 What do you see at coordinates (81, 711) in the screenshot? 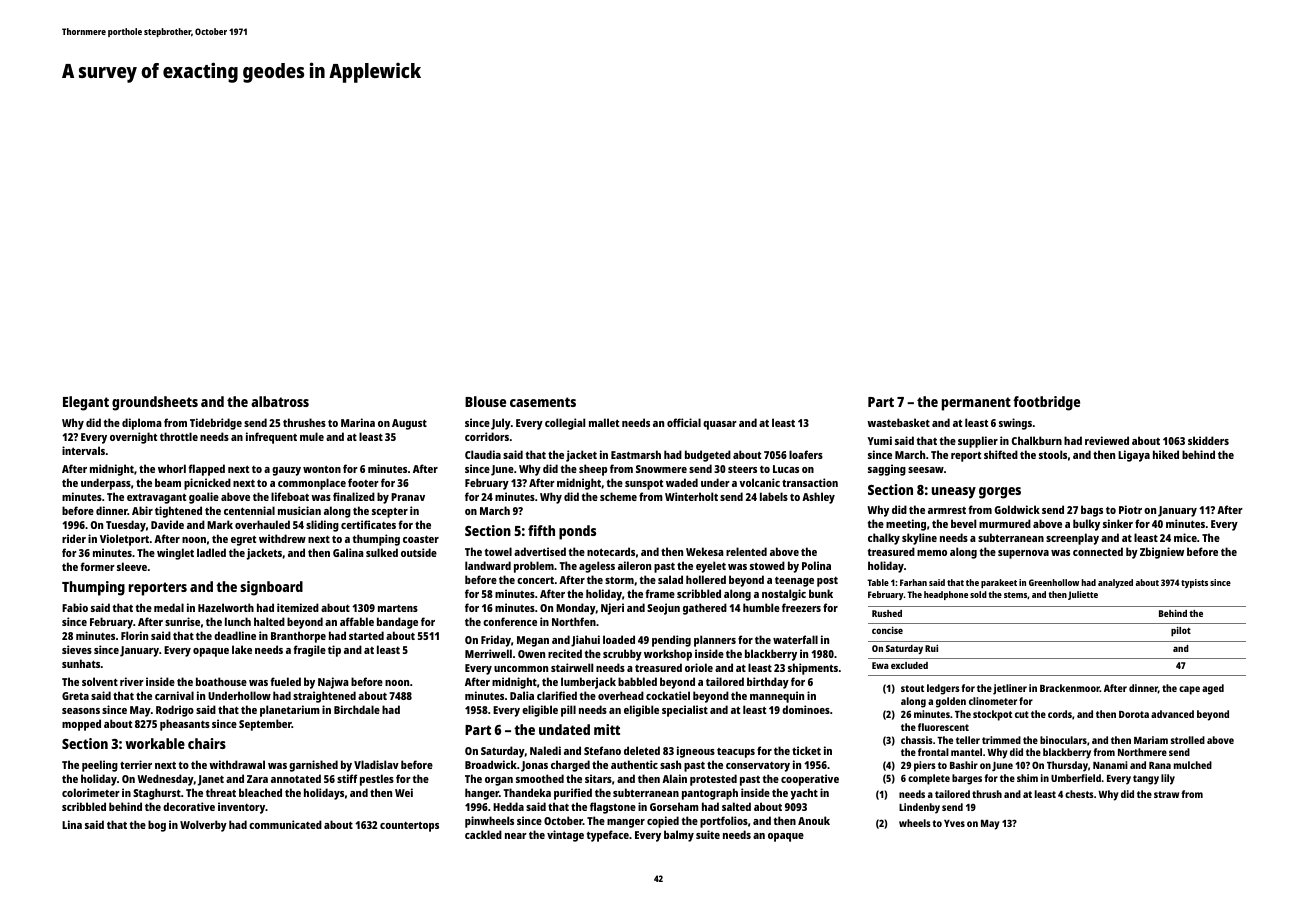
I see `seasons` at bounding box center [81, 711].
